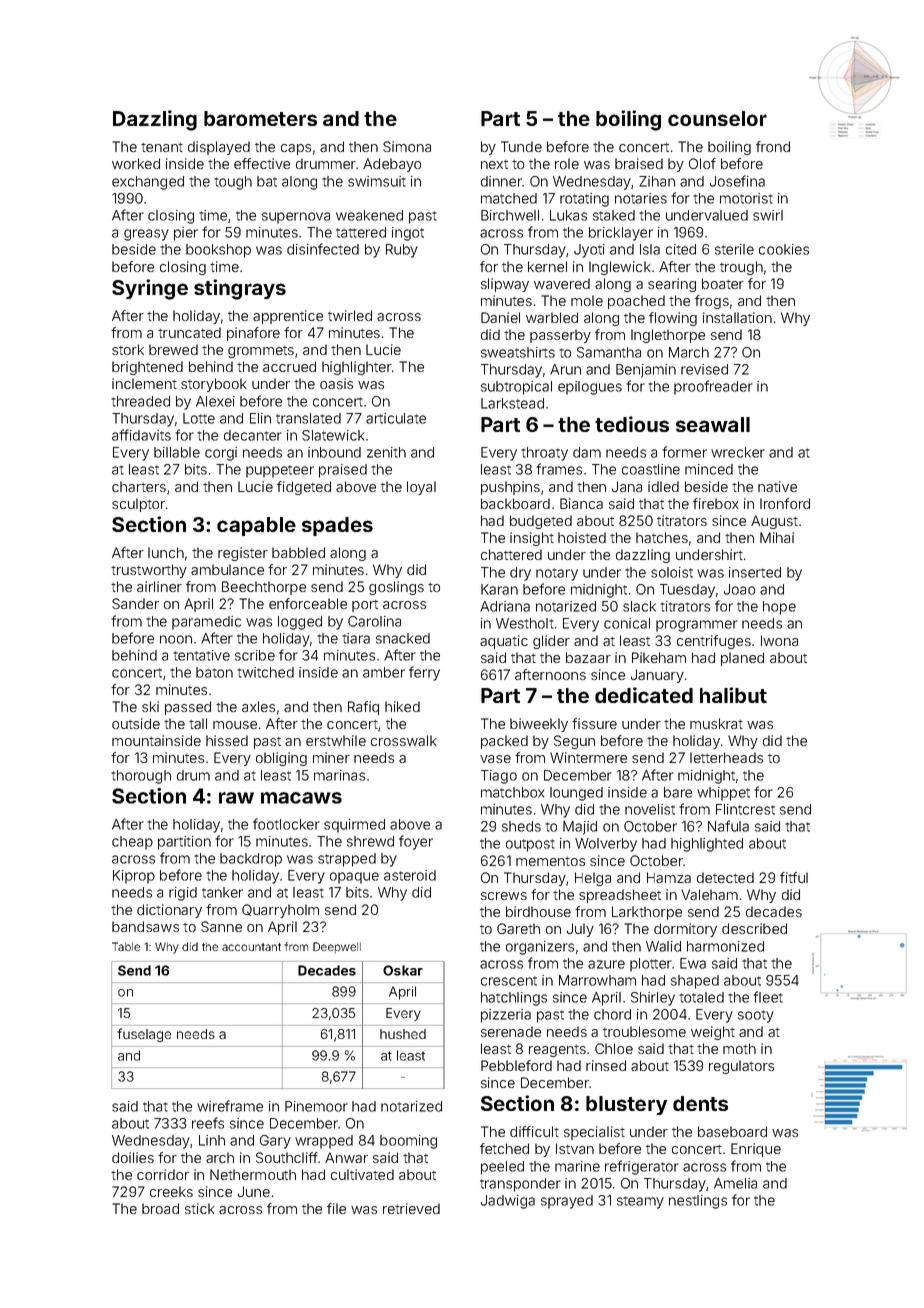 The image size is (924, 1308). I want to click on Oskar, so click(403, 970).
